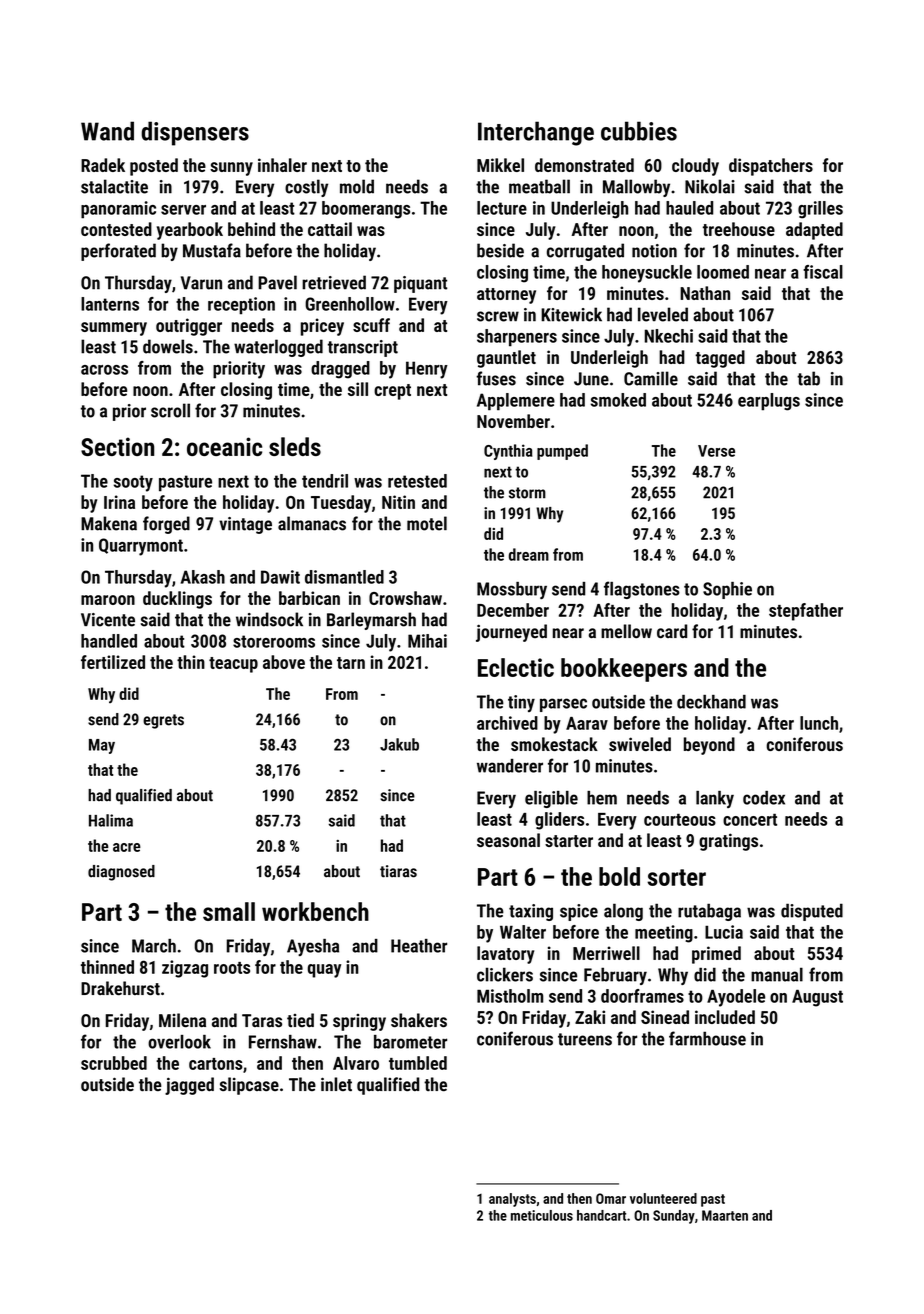 This screenshot has width=924, height=1314. What do you see at coordinates (113, 662) in the screenshot?
I see `fertilized` at bounding box center [113, 662].
